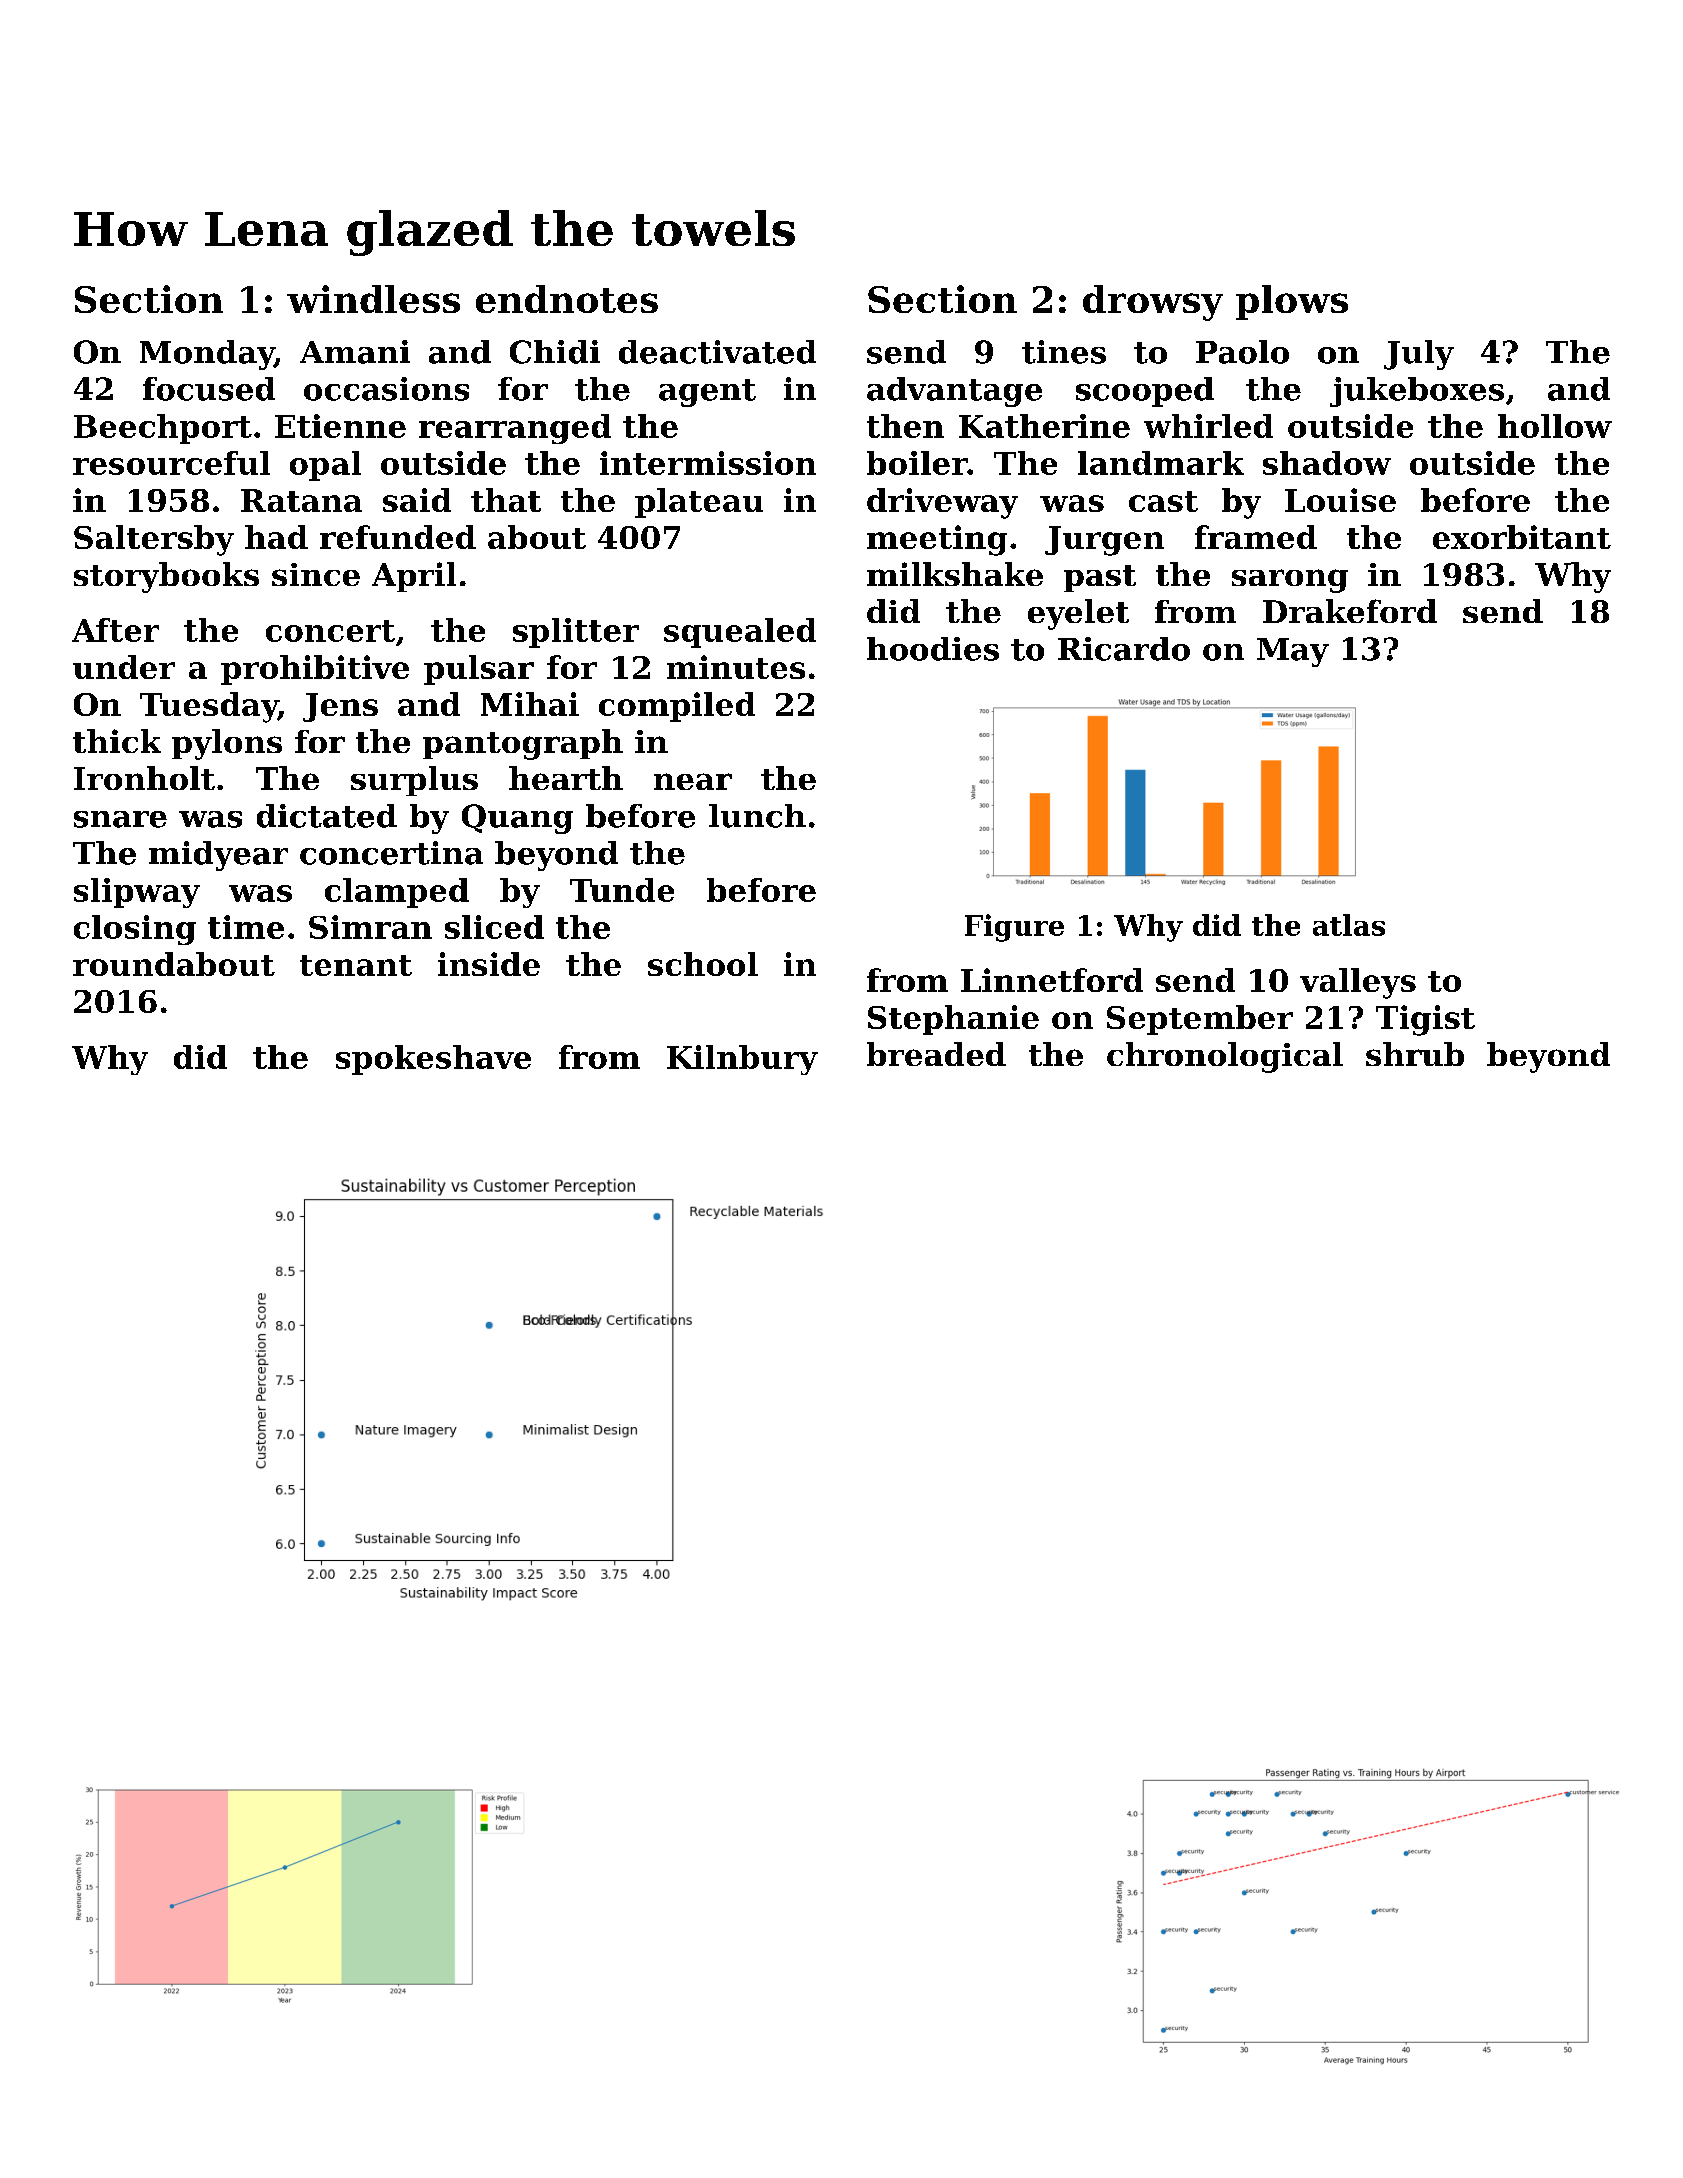 The height and width of the screenshot is (2178, 1683). Describe the element at coordinates (1124, 649) in the screenshot. I see `Ricardo` at that location.
